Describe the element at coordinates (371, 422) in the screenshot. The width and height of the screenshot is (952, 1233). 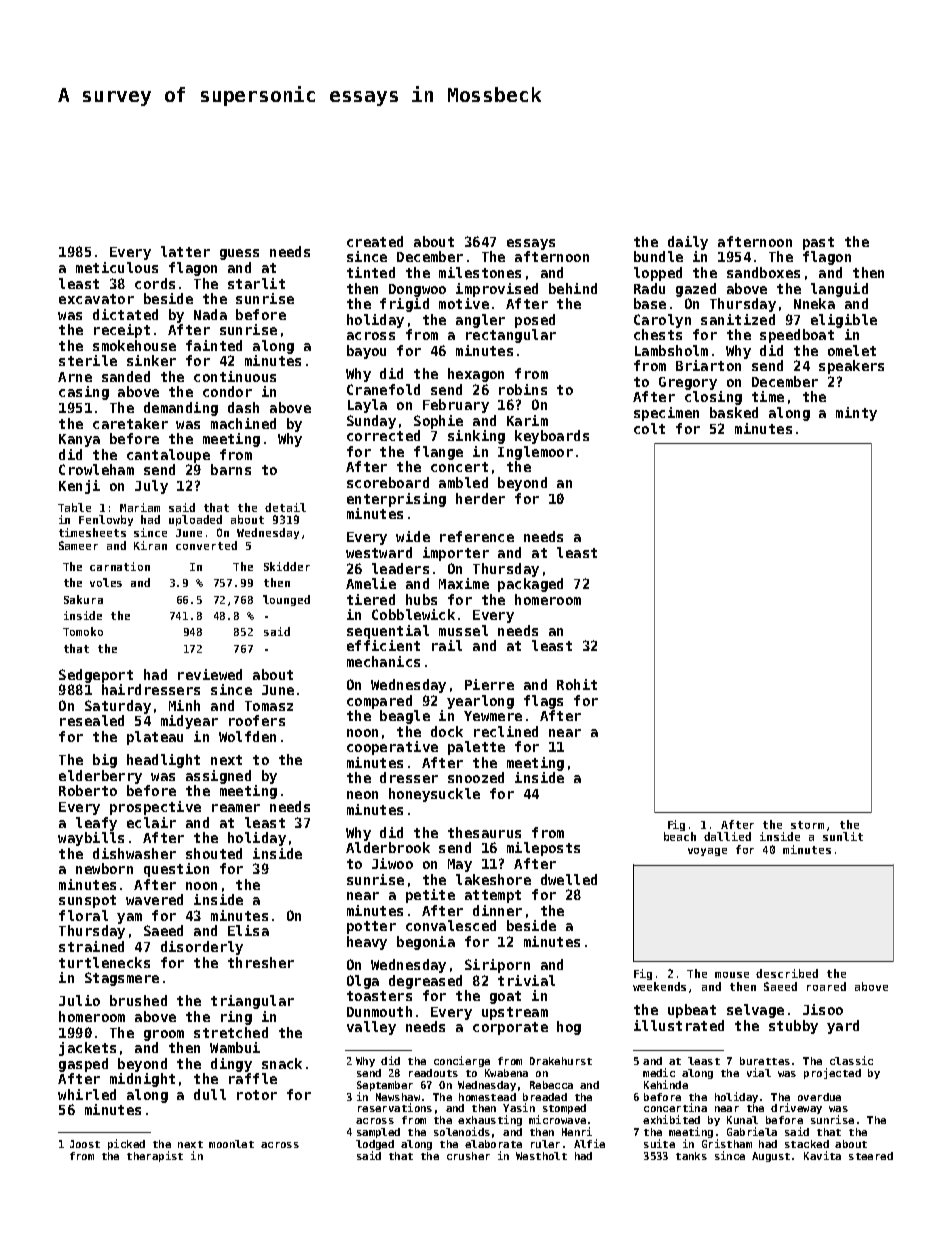
I see `Sunday` at that location.
